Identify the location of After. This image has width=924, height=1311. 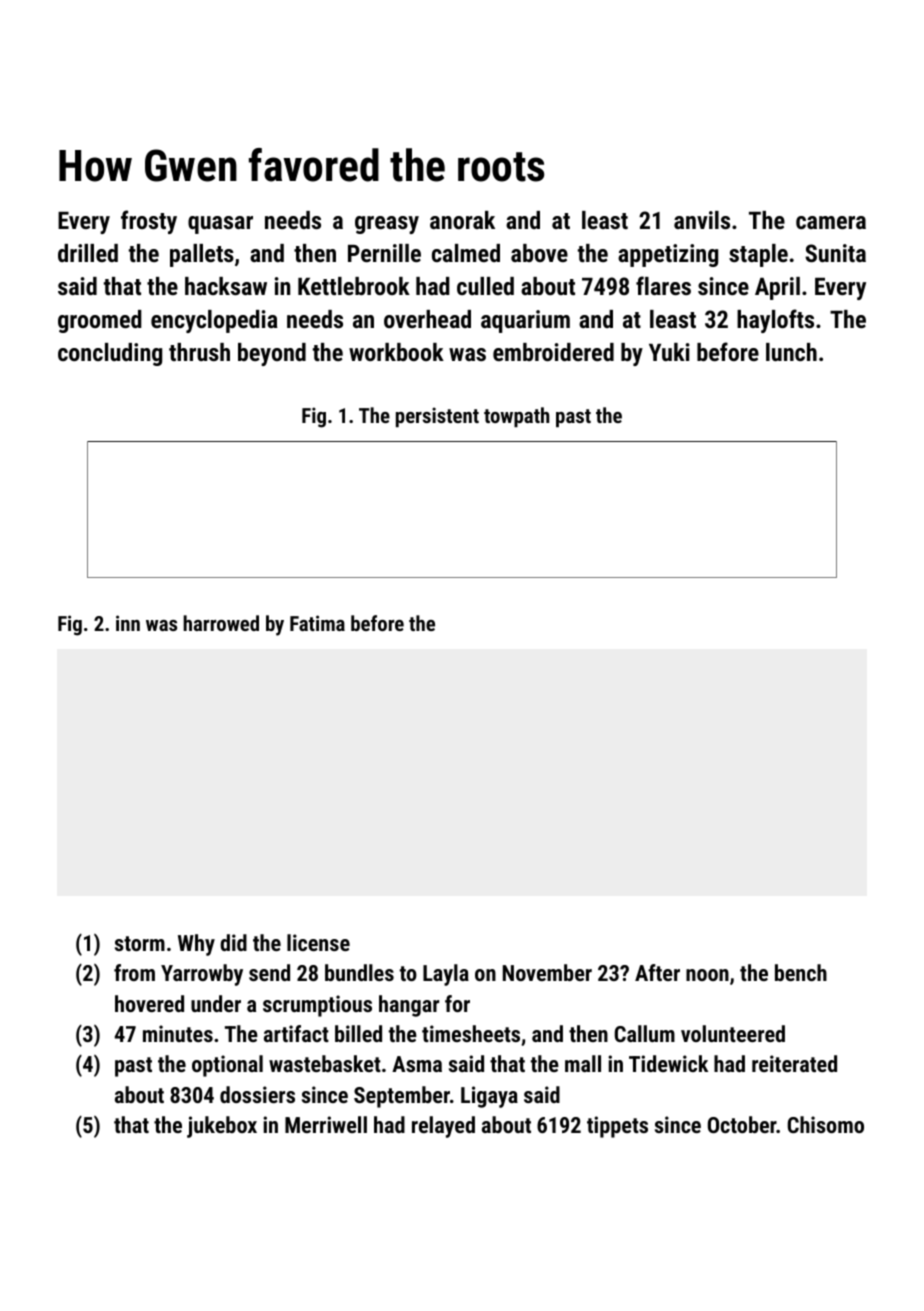
(657, 972).
